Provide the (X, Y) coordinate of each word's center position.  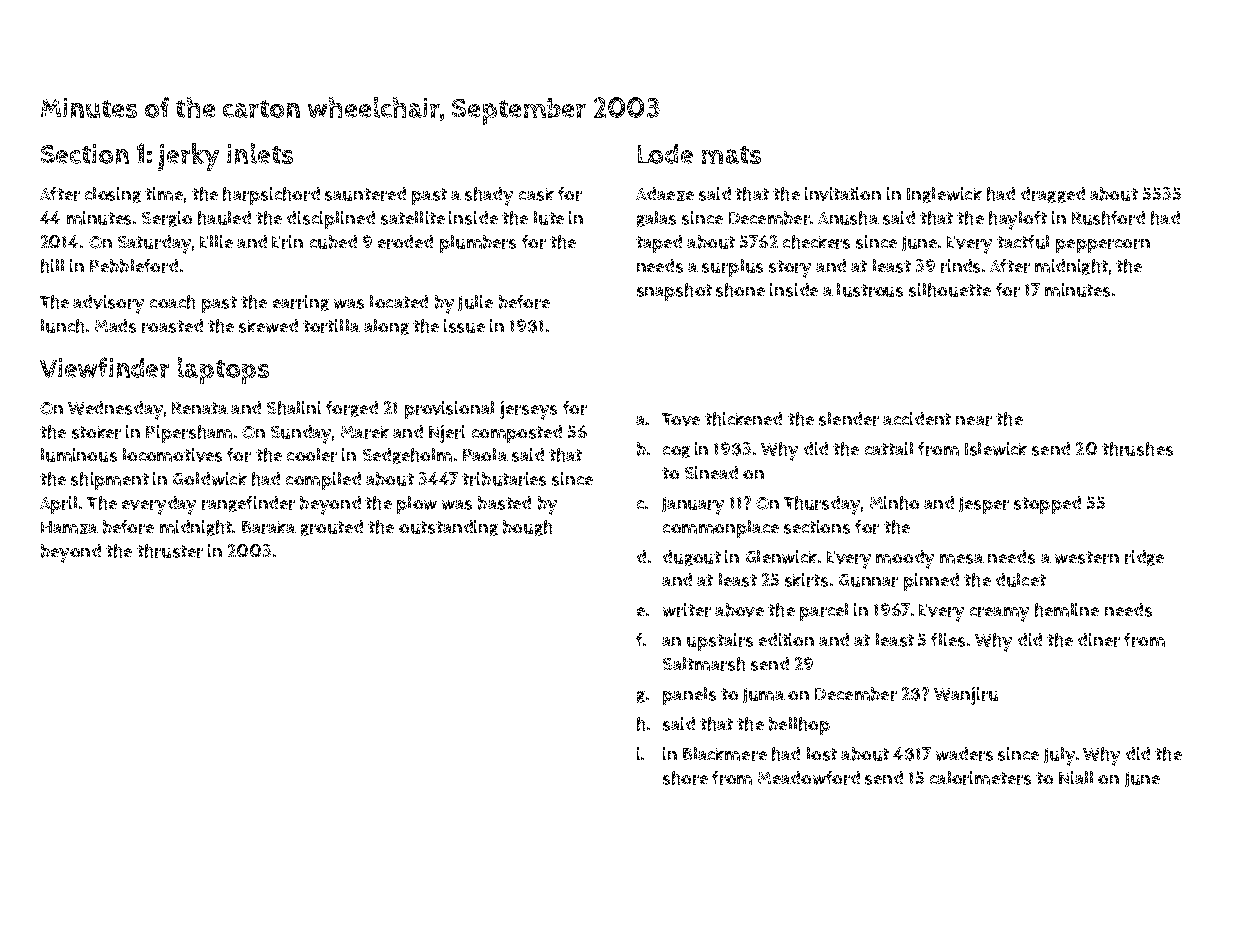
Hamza (69, 527)
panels (689, 696)
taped (659, 244)
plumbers (478, 244)
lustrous (870, 290)
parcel (824, 612)
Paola (485, 454)
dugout (692, 558)
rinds (960, 266)
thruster (170, 551)
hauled (224, 218)
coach (172, 302)
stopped (1047, 505)
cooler (312, 455)
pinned (931, 582)
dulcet (1021, 580)
